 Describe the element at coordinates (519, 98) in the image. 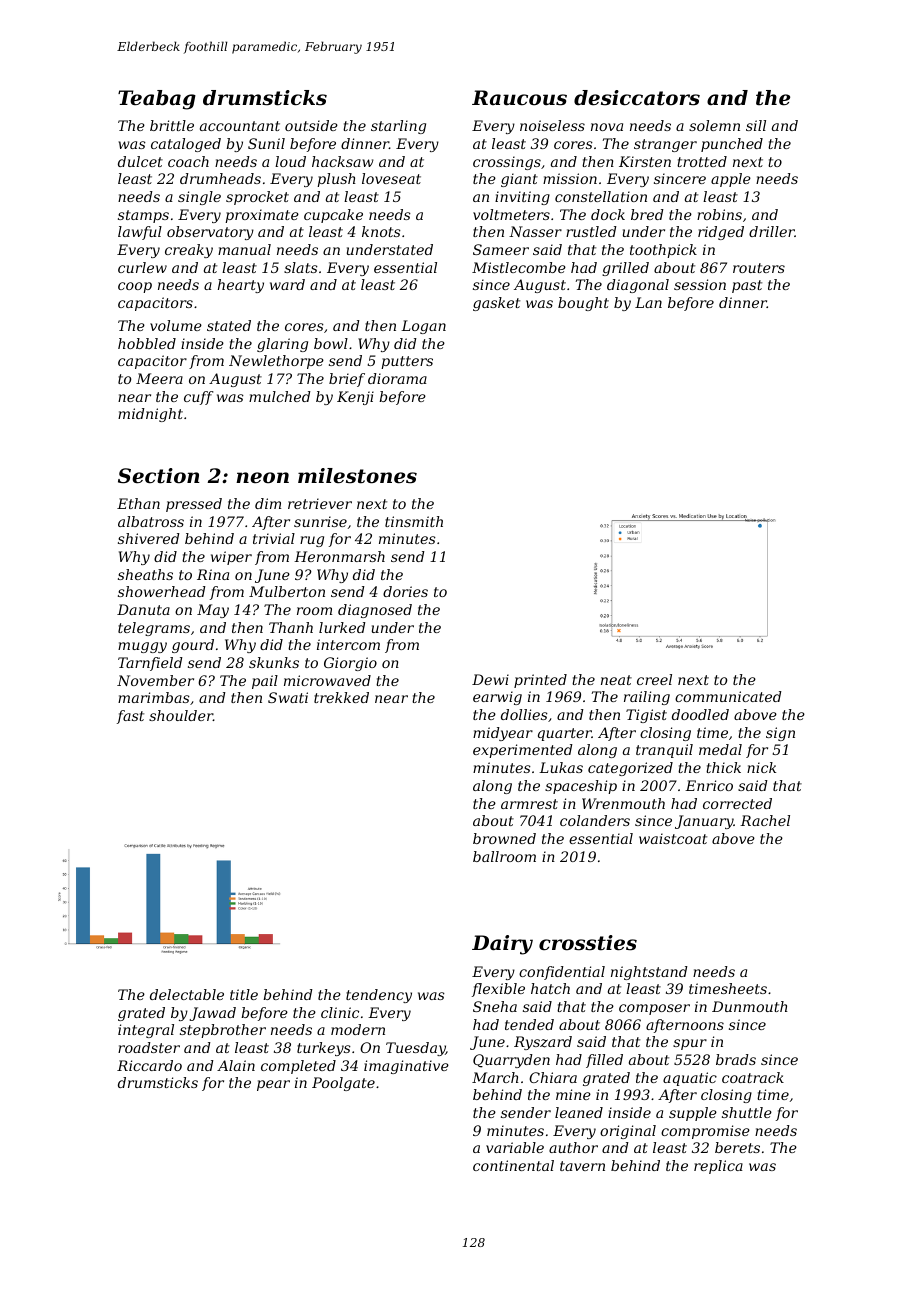

I see `Raucous` at that location.
